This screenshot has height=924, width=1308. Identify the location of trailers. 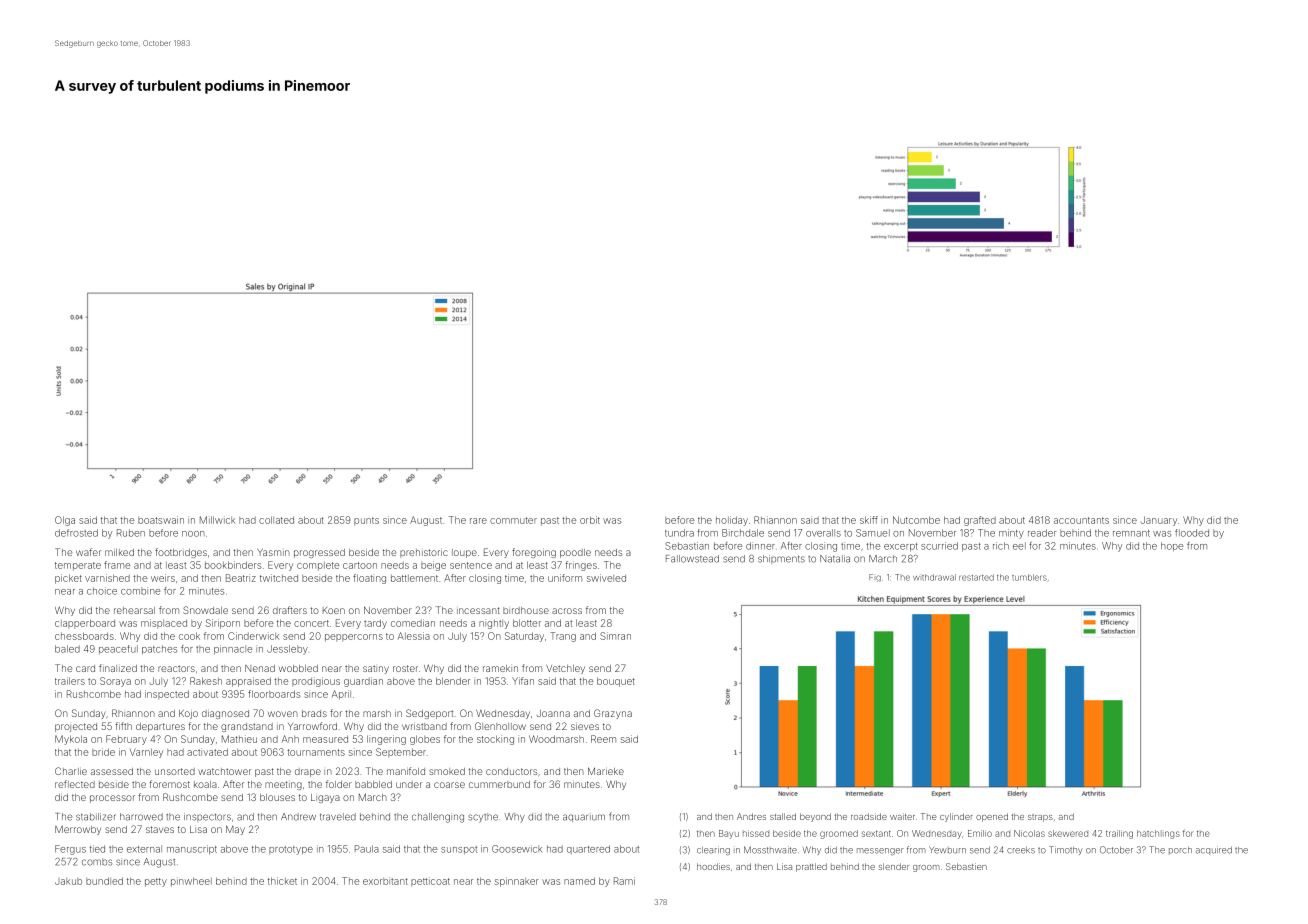
(70, 681).
